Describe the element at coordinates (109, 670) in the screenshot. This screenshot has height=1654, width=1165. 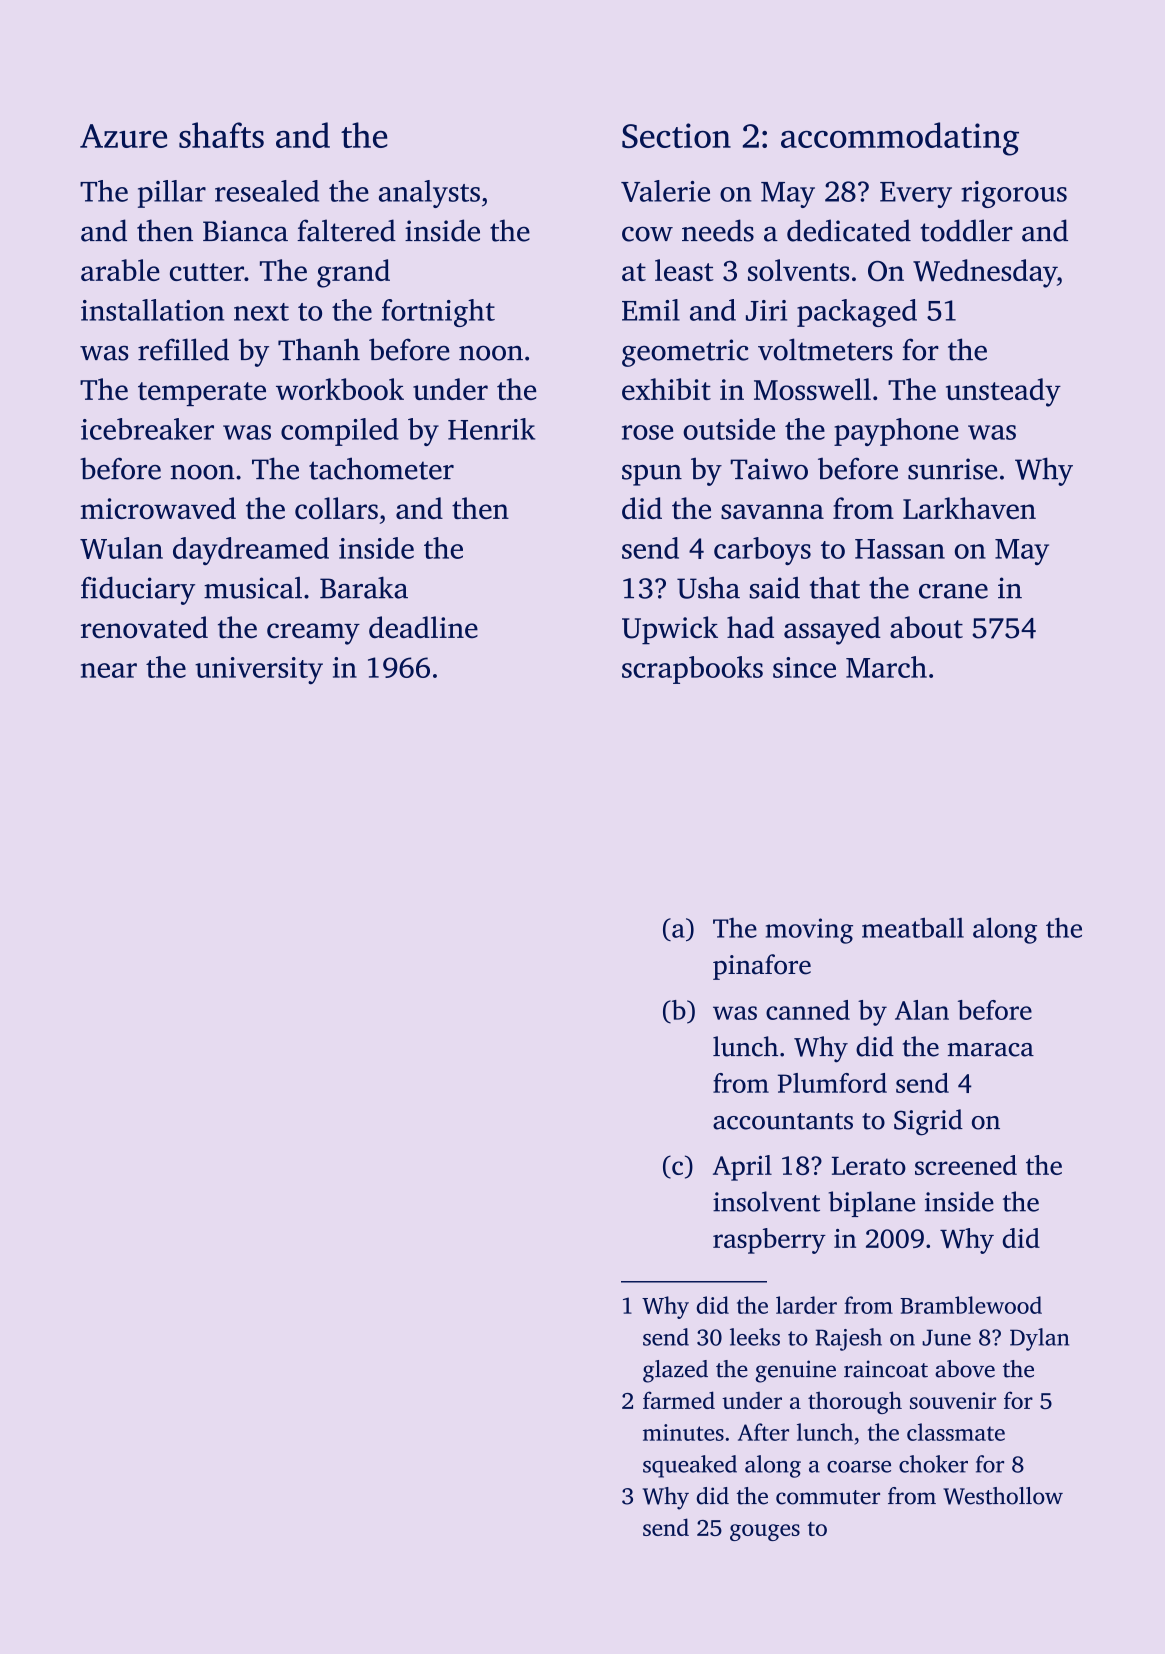
I see `near` at that location.
